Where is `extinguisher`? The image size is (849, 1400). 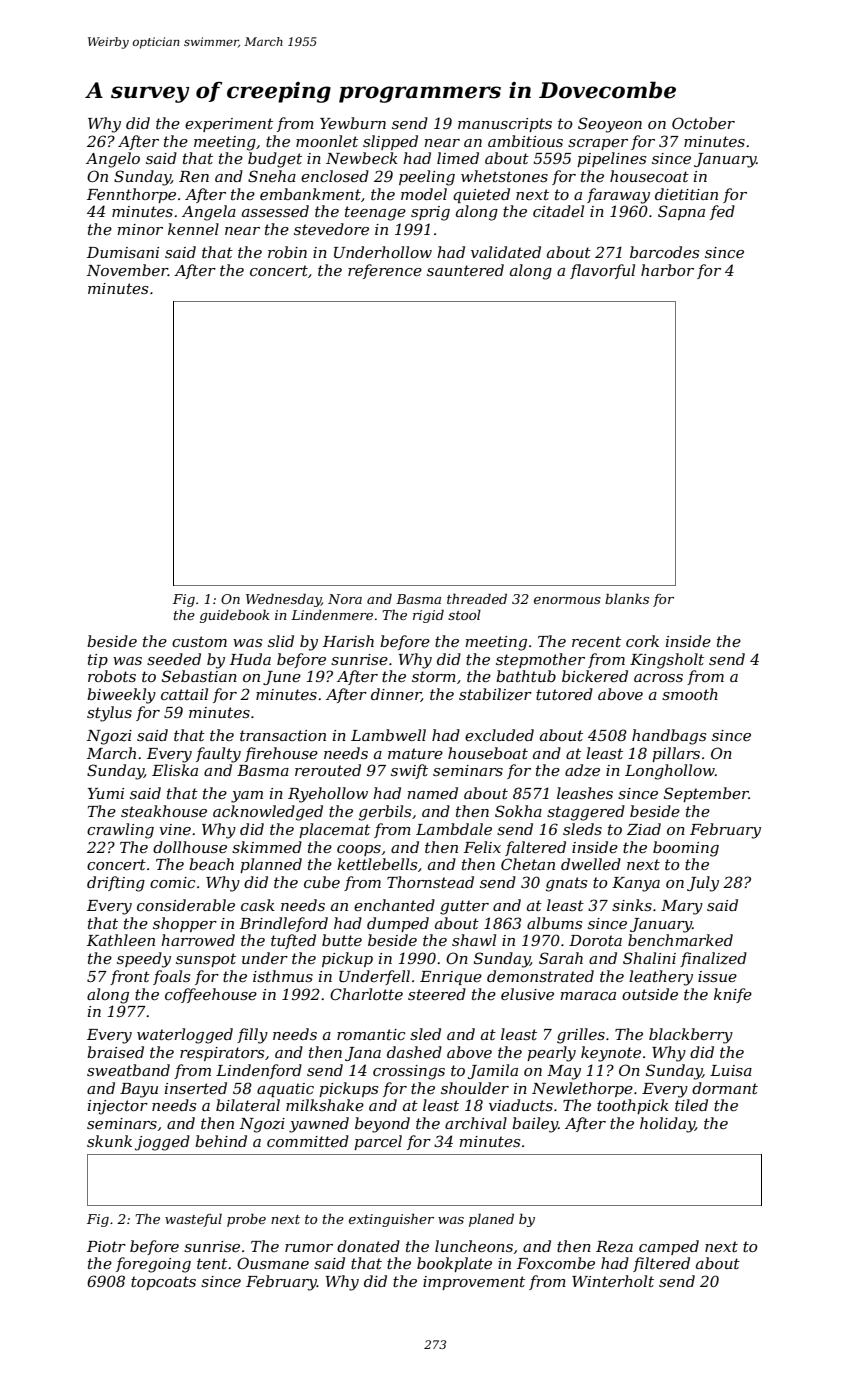 extinguisher is located at coordinates (391, 1220).
